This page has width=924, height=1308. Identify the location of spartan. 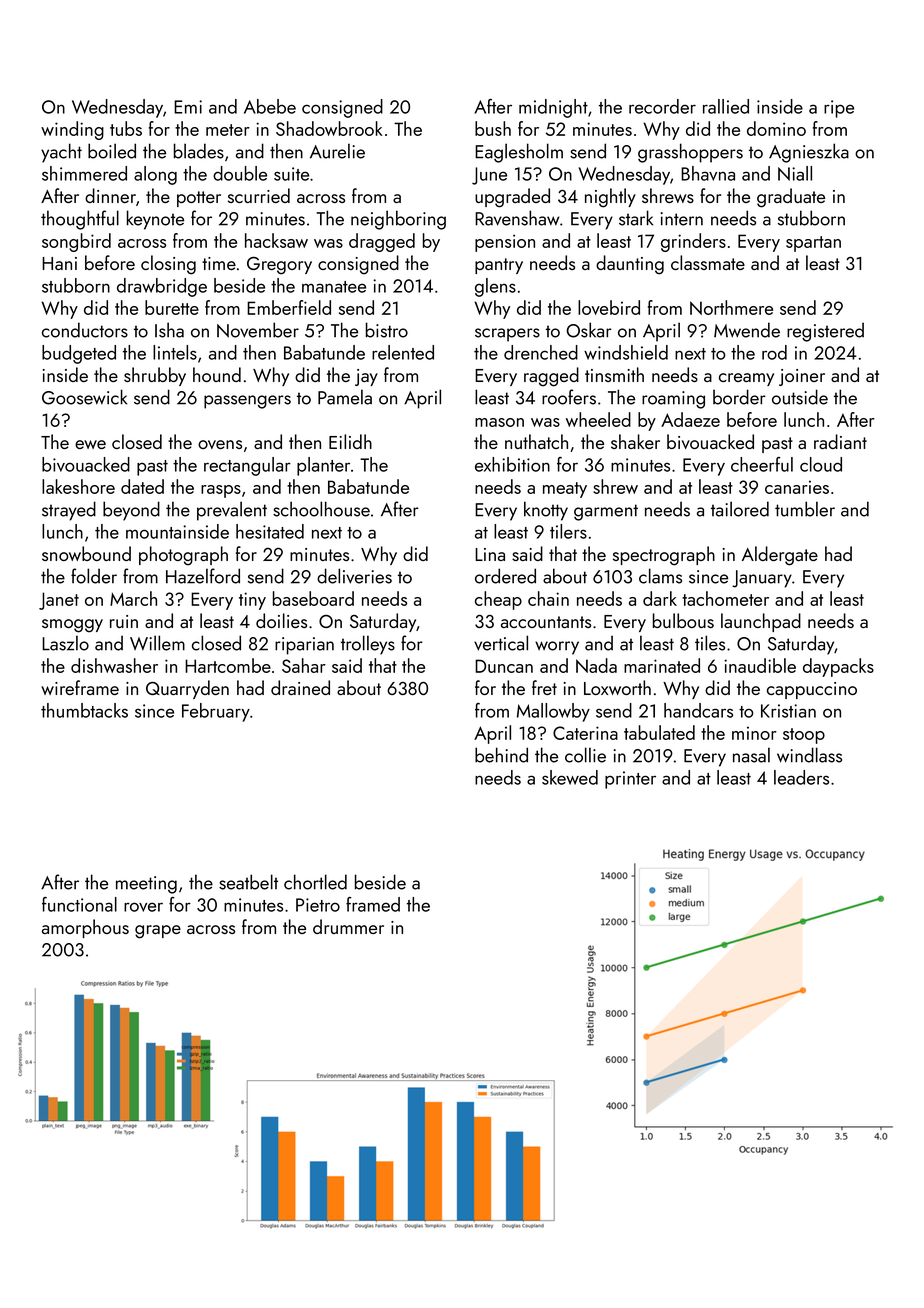
(813, 244).
